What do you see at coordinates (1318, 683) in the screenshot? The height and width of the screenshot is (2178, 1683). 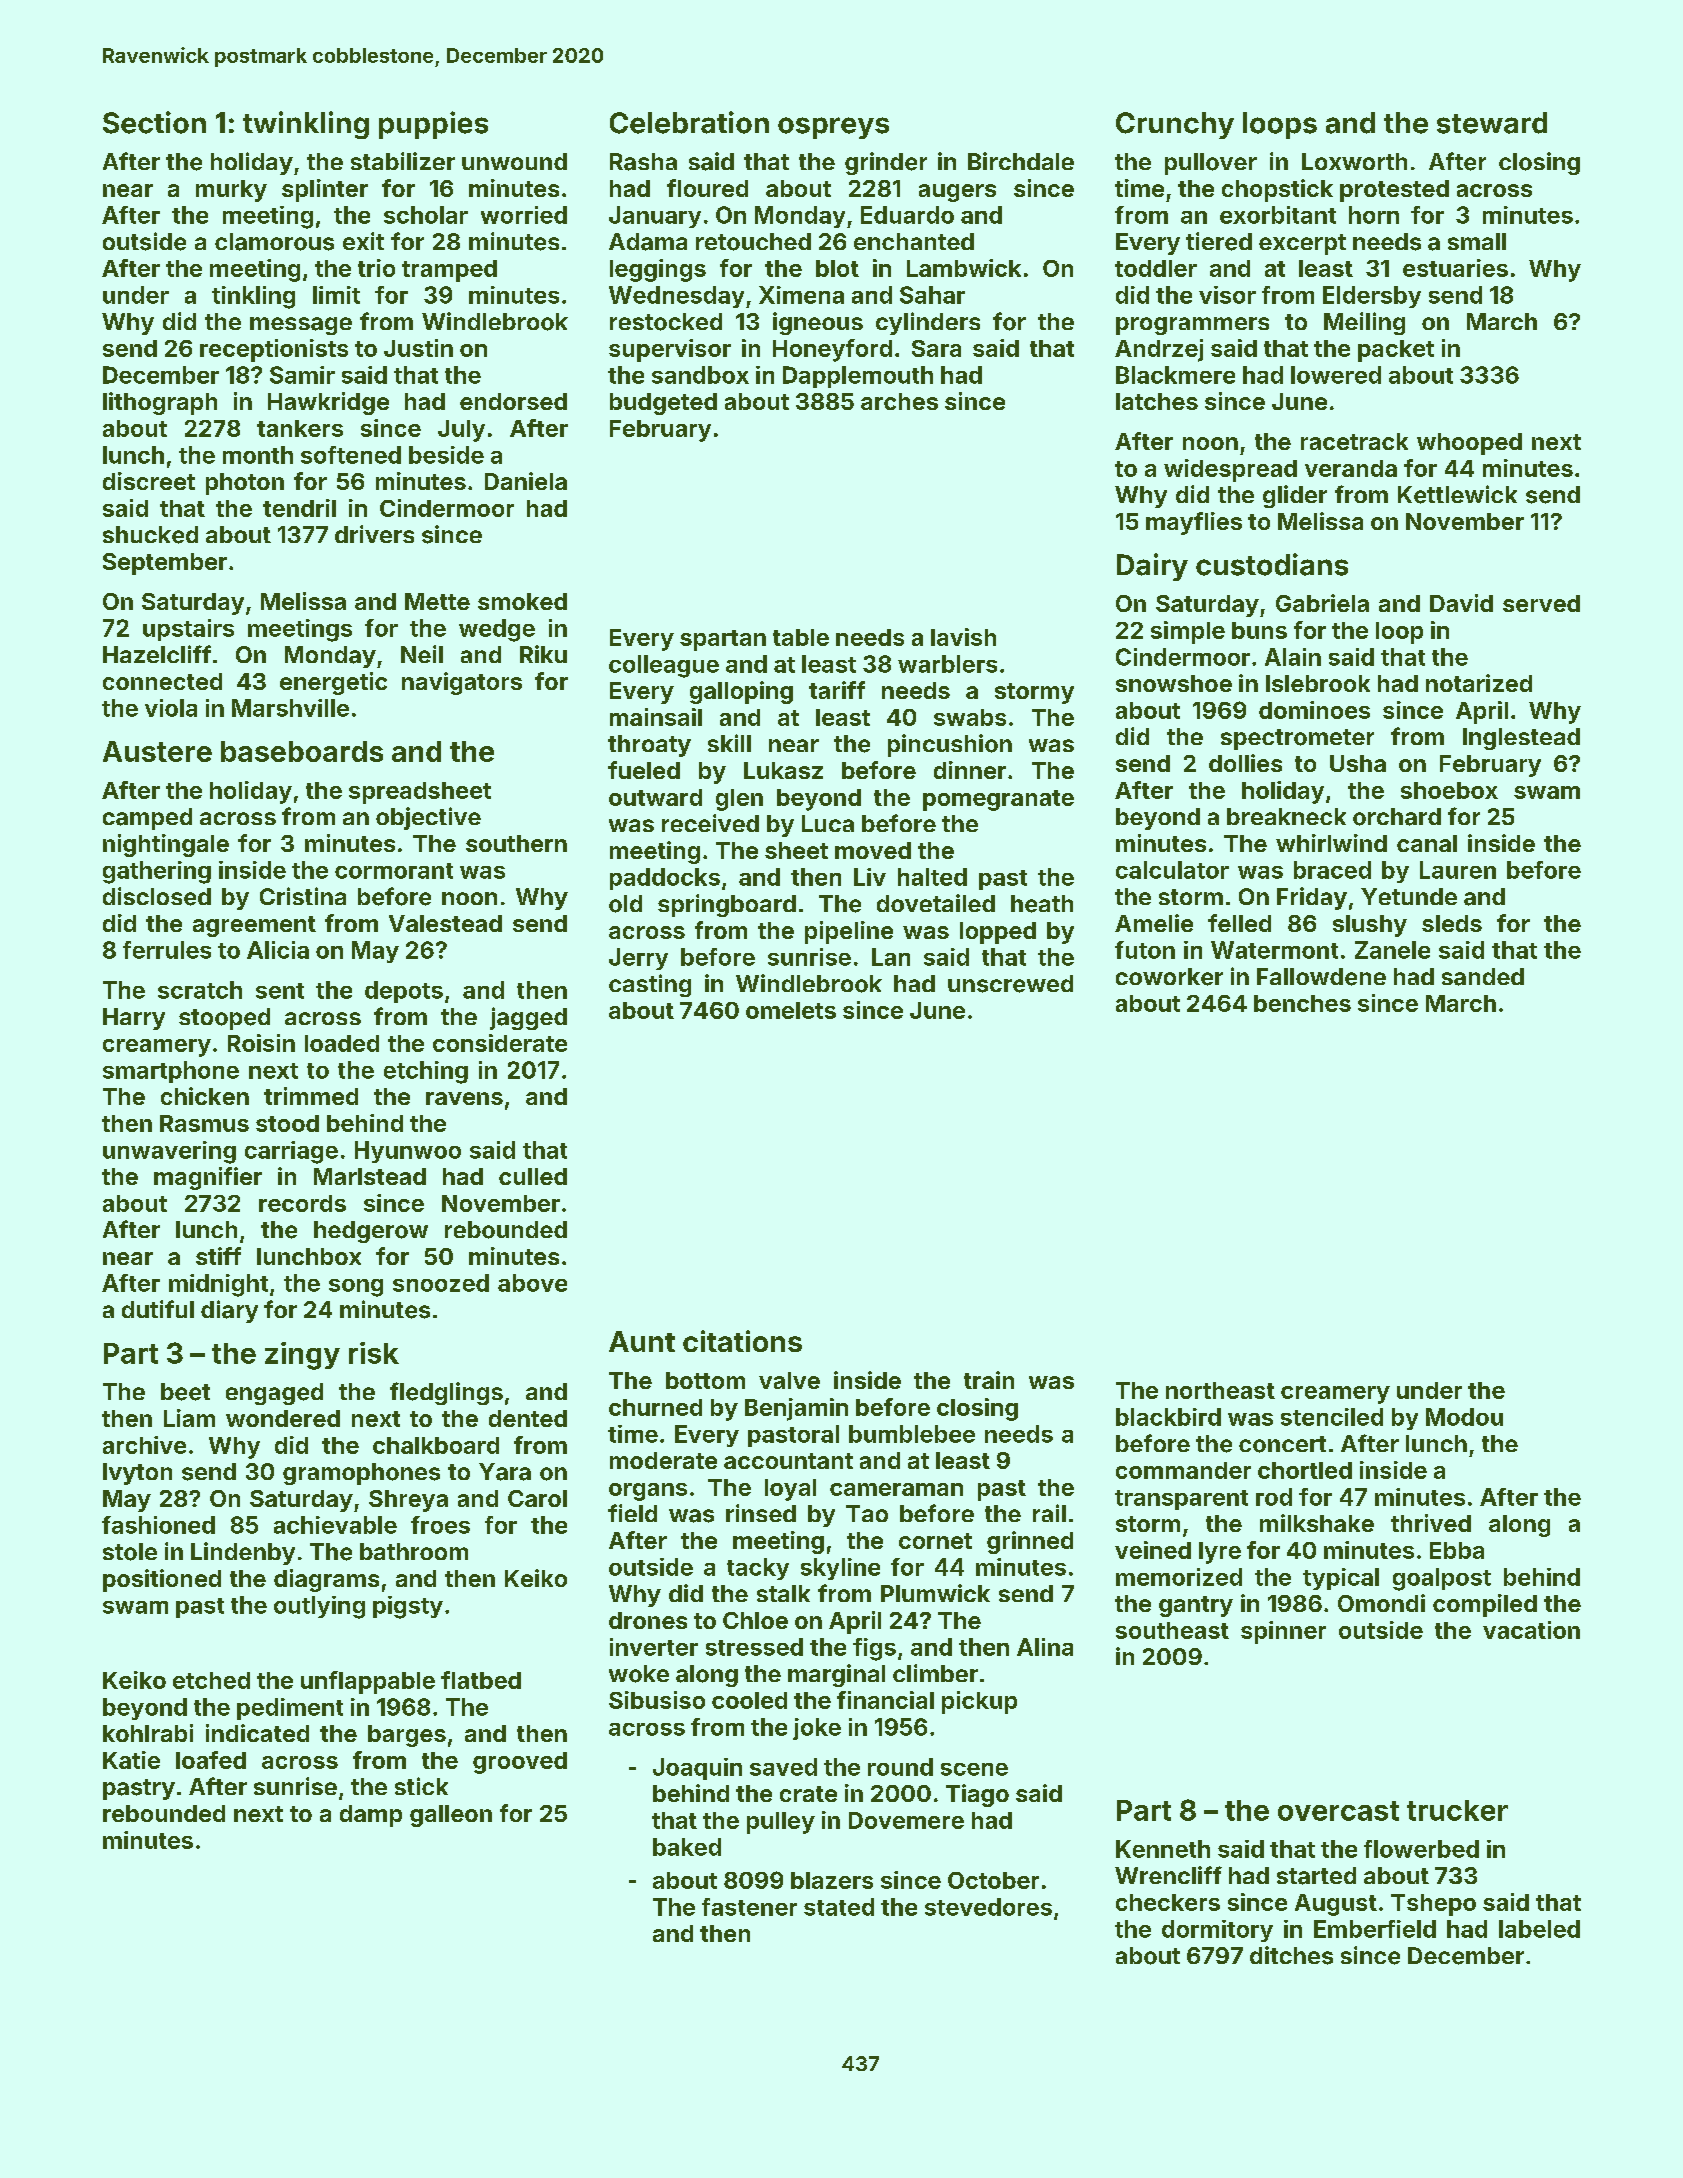 I see `Islebrook` at bounding box center [1318, 683].
